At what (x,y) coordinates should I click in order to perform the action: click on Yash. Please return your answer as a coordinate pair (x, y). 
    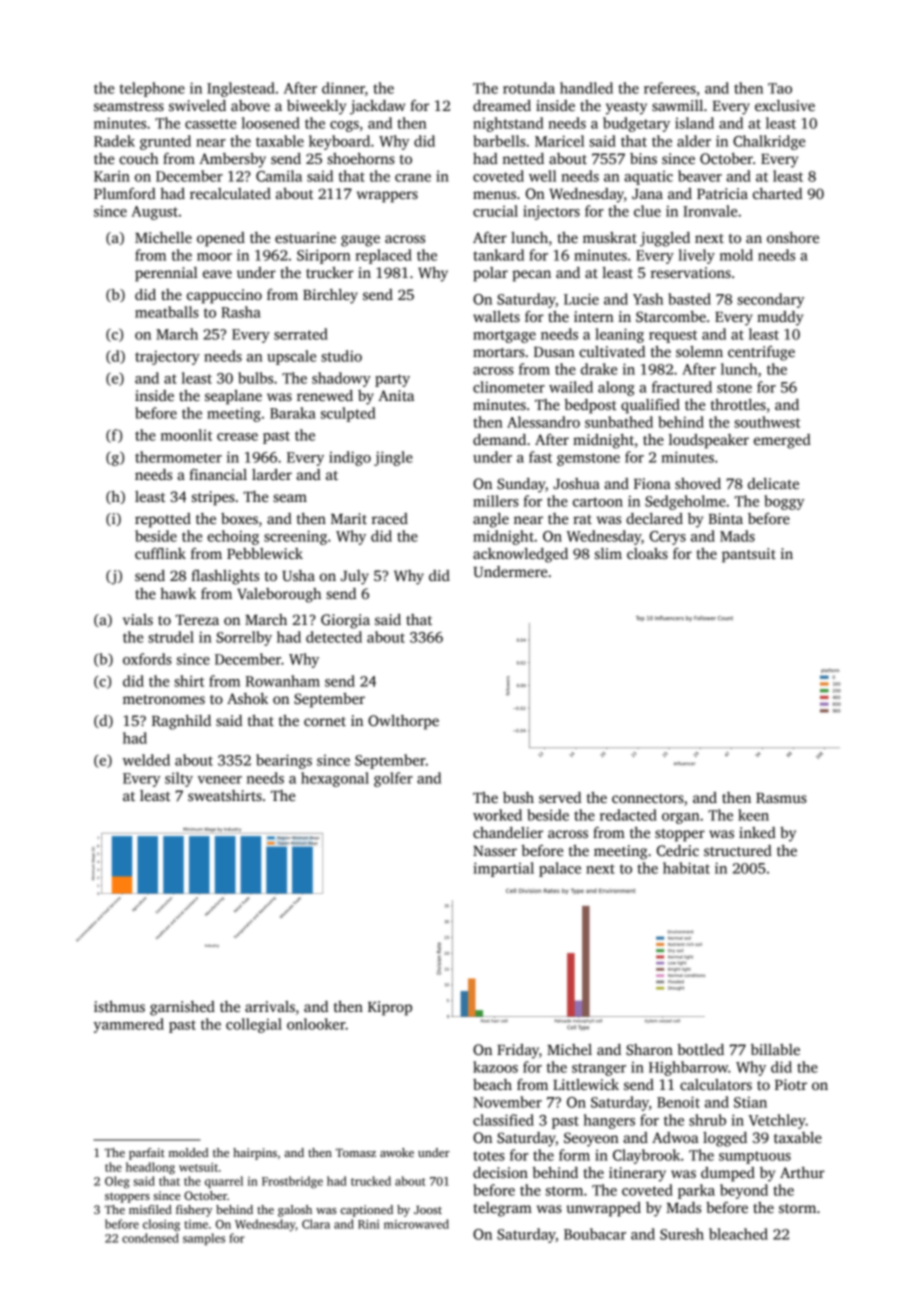
    Looking at the image, I should click on (648, 299).
